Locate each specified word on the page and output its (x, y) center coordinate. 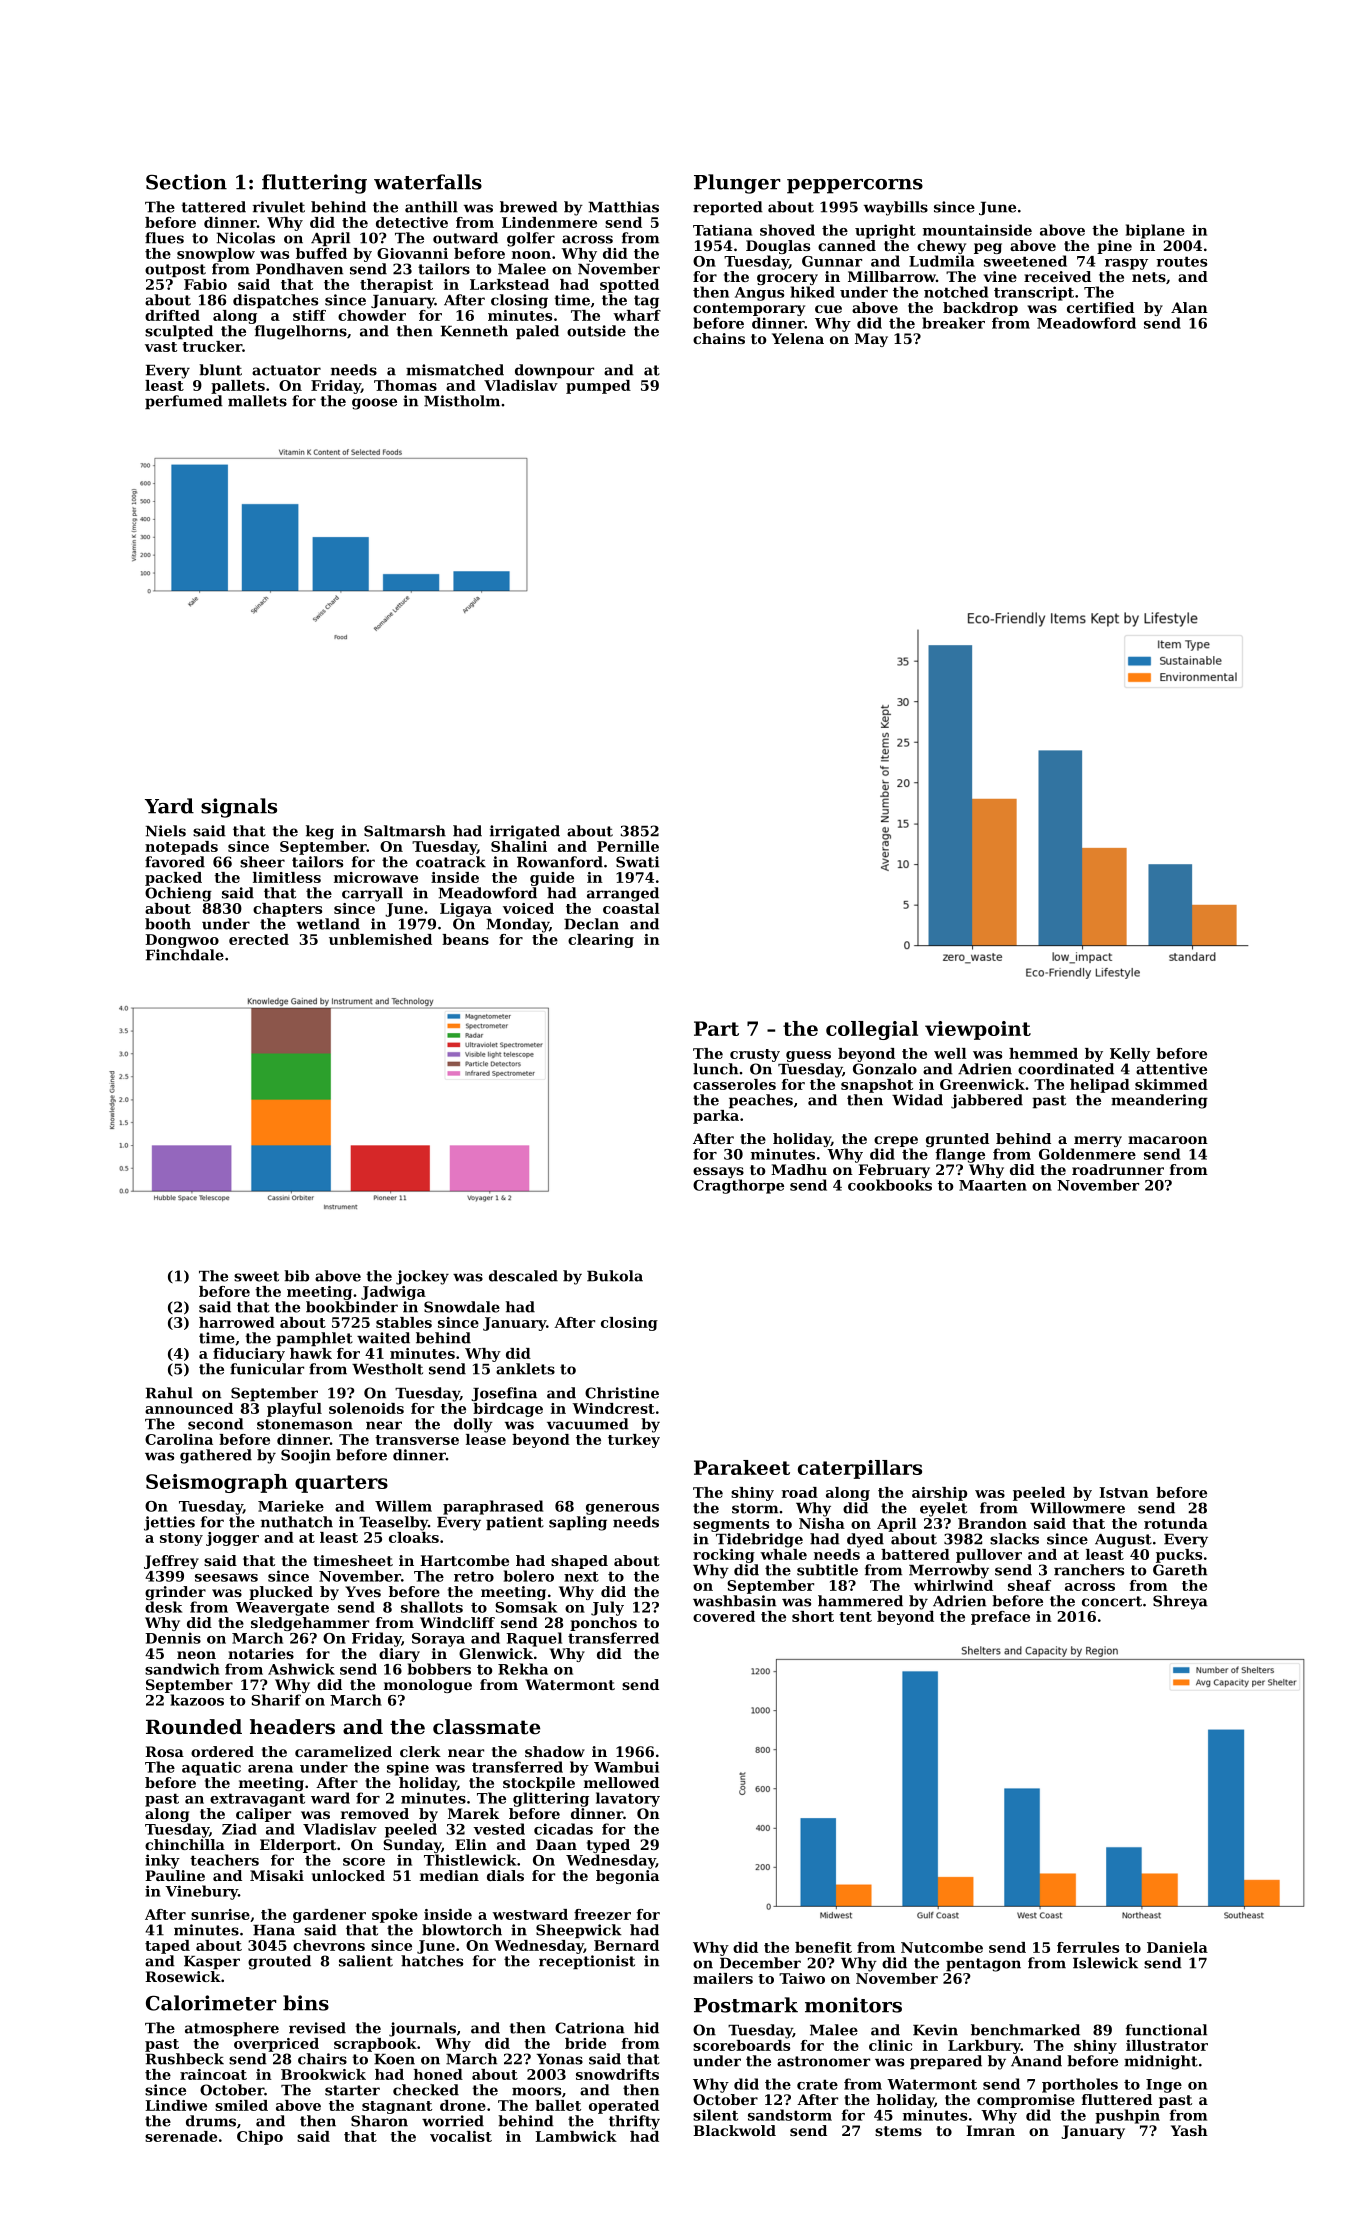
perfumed (184, 402)
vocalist (461, 2136)
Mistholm (462, 401)
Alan (1189, 307)
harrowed (237, 1322)
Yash (1189, 2130)
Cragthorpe (738, 1186)
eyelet (943, 1509)
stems (898, 2131)
